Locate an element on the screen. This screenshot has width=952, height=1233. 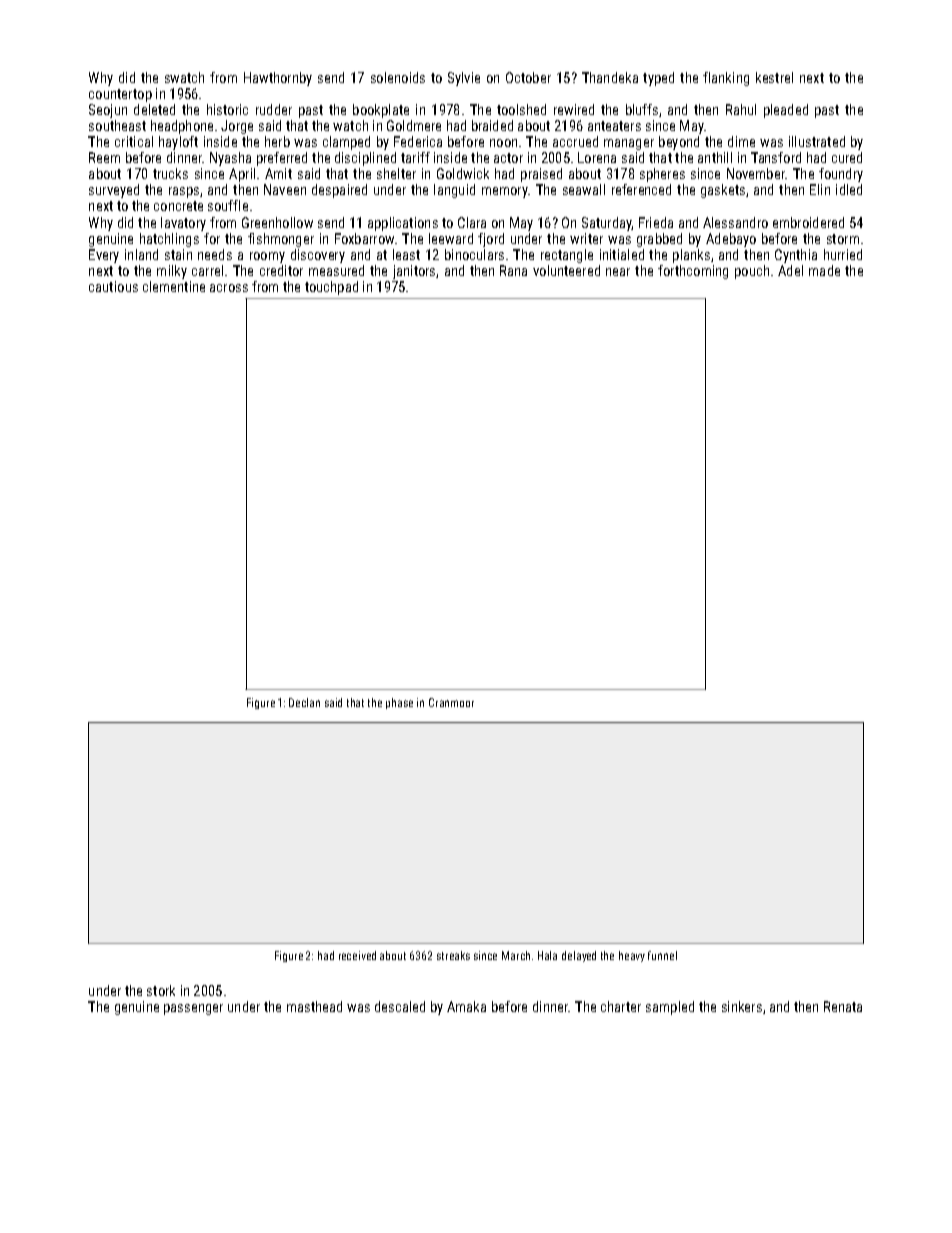
touchpad is located at coordinates (331, 288).
